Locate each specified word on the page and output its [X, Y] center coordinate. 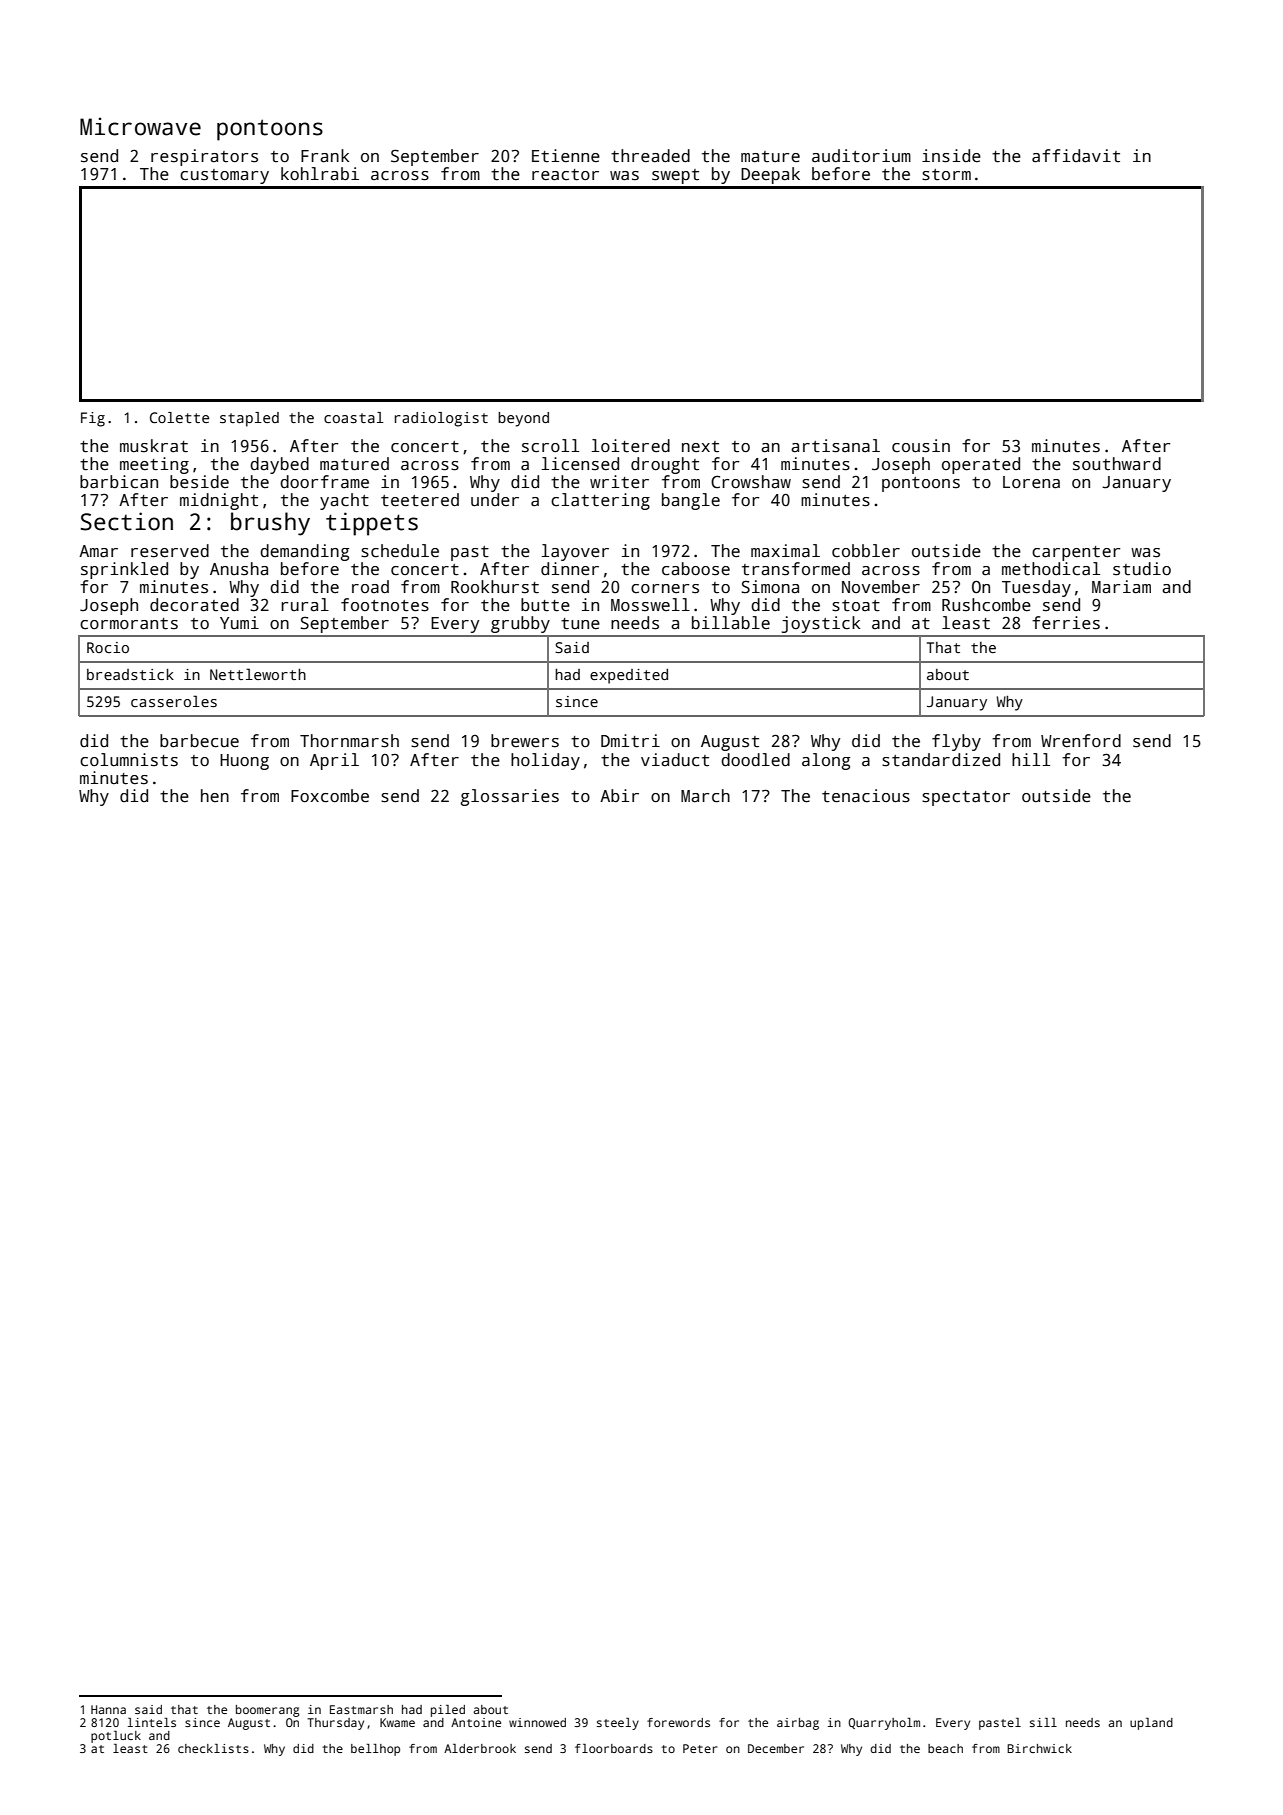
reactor [565, 175]
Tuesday [1036, 588]
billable [731, 623]
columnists [129, 760]
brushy [270, 524]
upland [1151, 1724]
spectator [966, 798]
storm [946, 175]
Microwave [140, 126]
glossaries [510, 797]
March [705, 796]
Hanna [108, 1709]
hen [215, 796]
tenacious [866, 796]
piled [448, 1711]
